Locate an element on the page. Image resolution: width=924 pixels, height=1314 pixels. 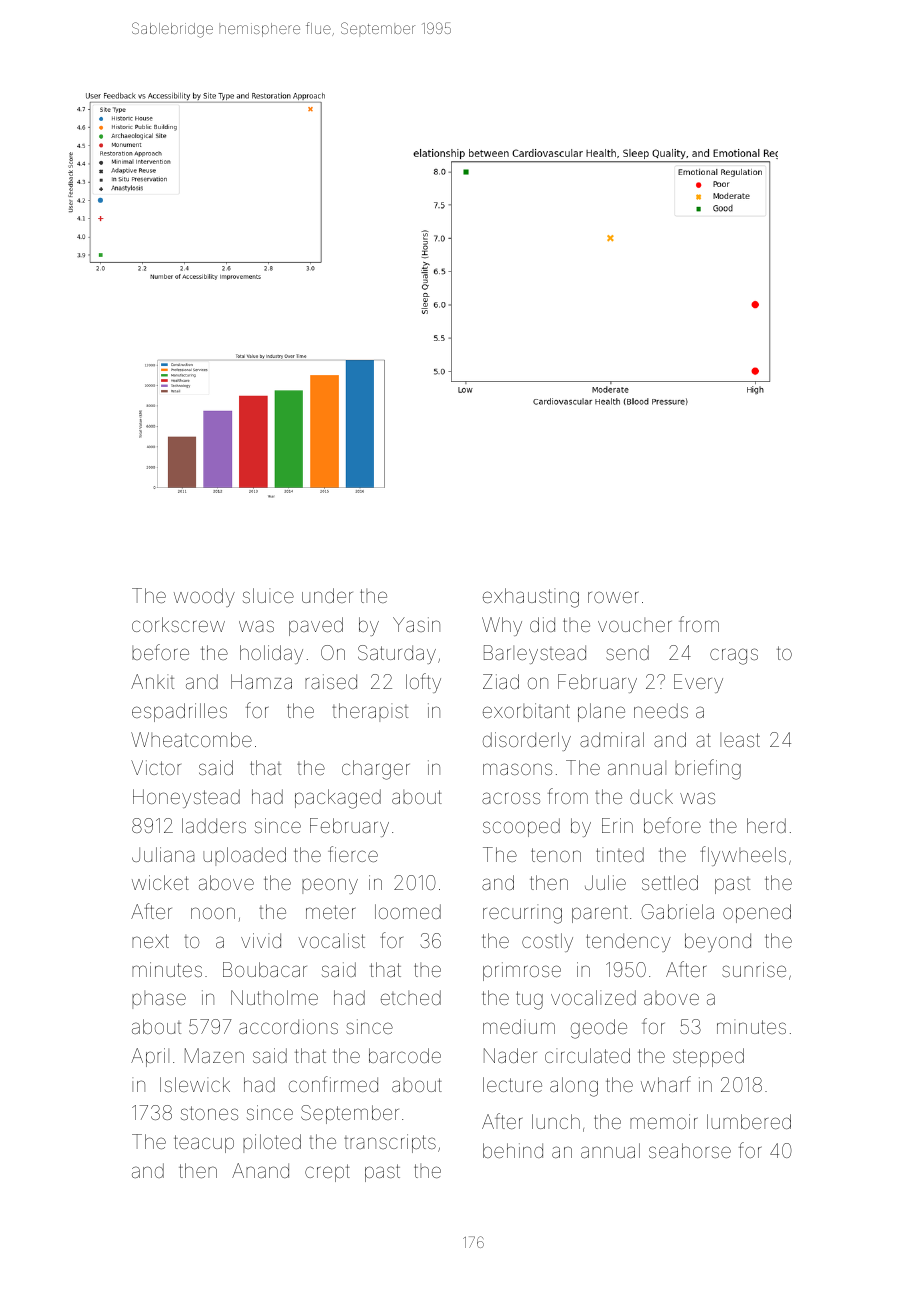
transcripts is located at coordinates (390, 1143).
